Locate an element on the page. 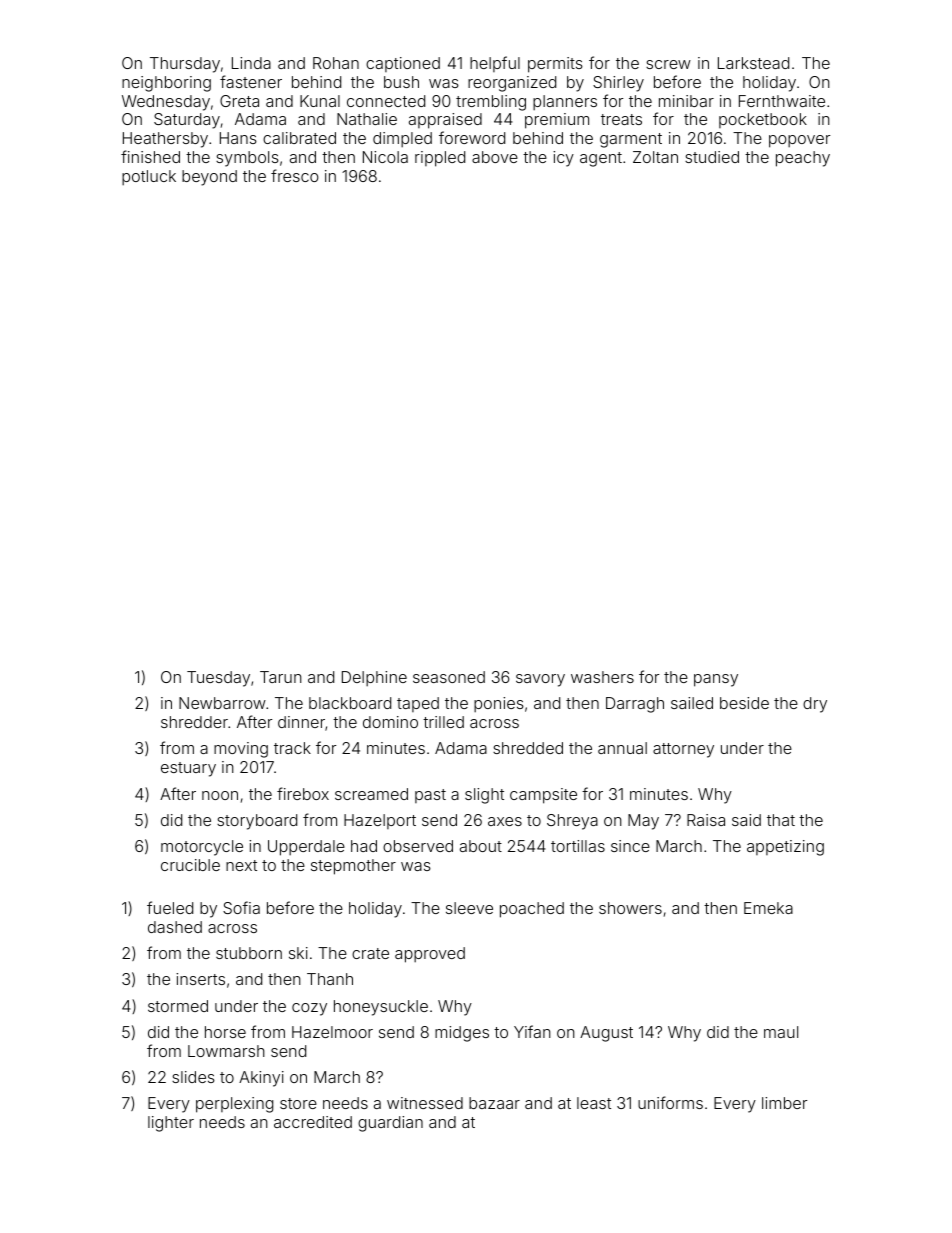 The height and width of the image is (1233, 952). Tuesday is located at coordinates (218, 679).
